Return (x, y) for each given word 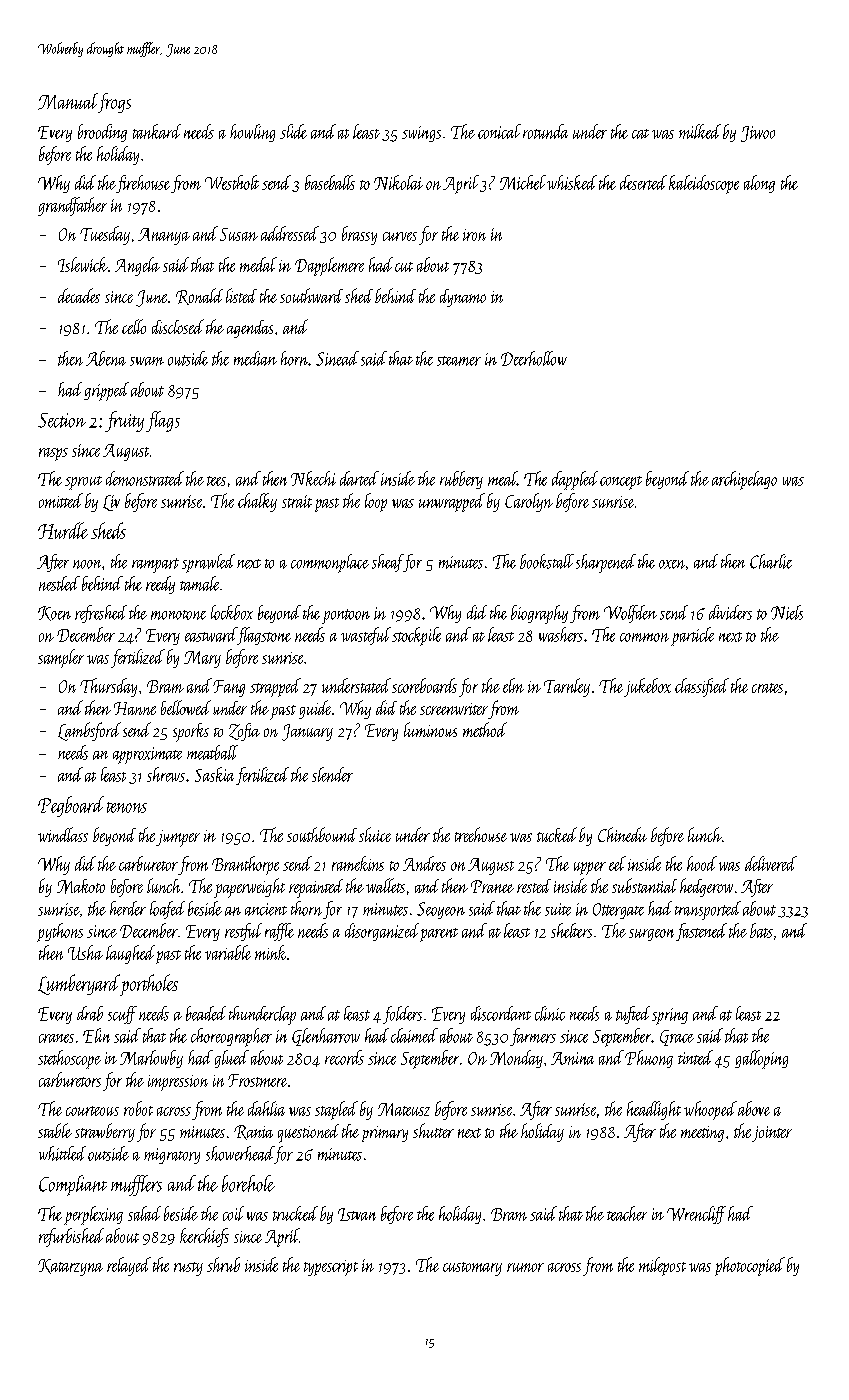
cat (640, 134)
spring (670, 1016)
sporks (191, 732)
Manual (68, 101)
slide (293, 131)
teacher (627, 1213)
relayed (129, 1266)
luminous (430, 729)
